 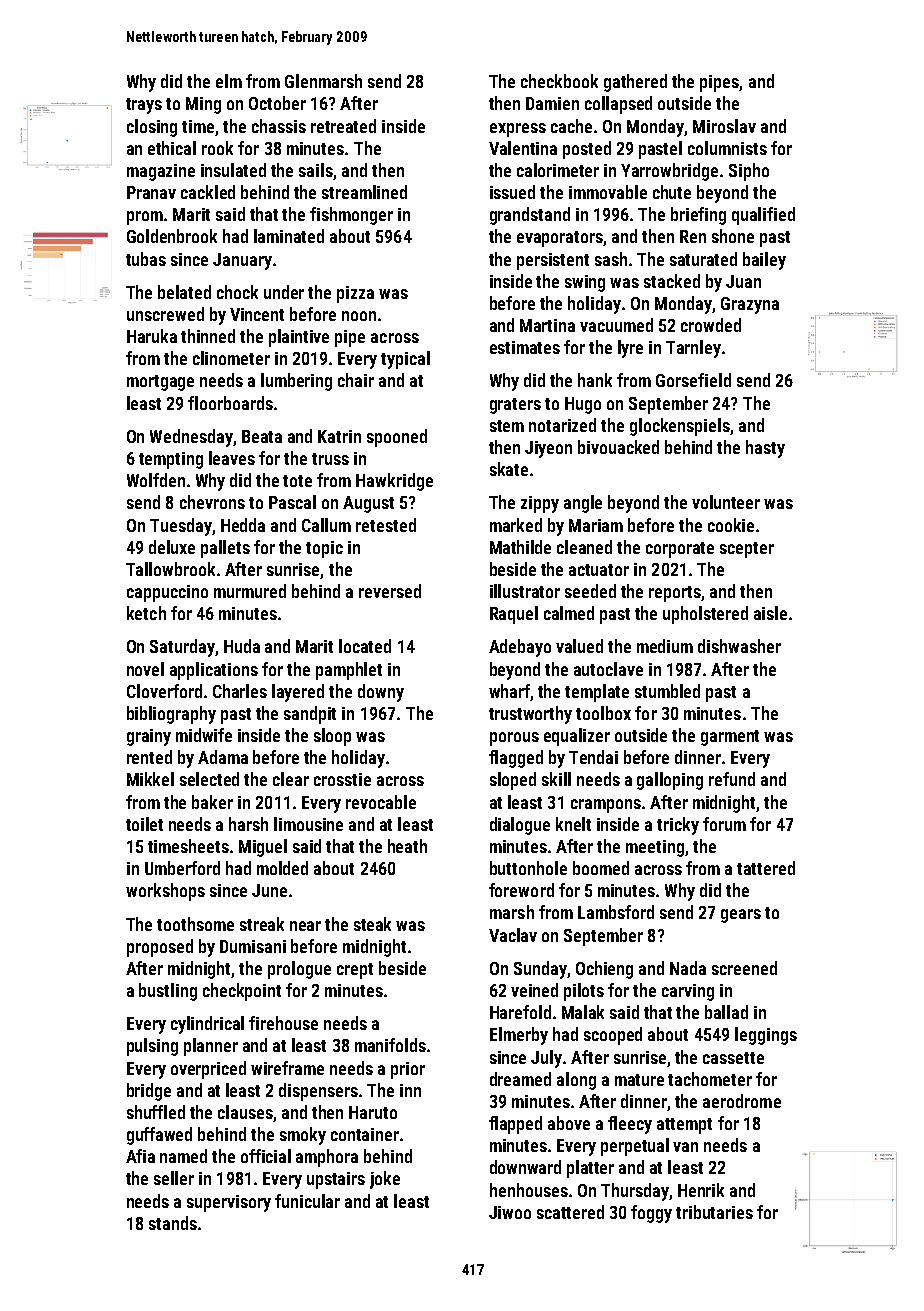 What do you see at coordinates (397, 438) in the page?
I see `spooned` at bounding box center [397, 438].
